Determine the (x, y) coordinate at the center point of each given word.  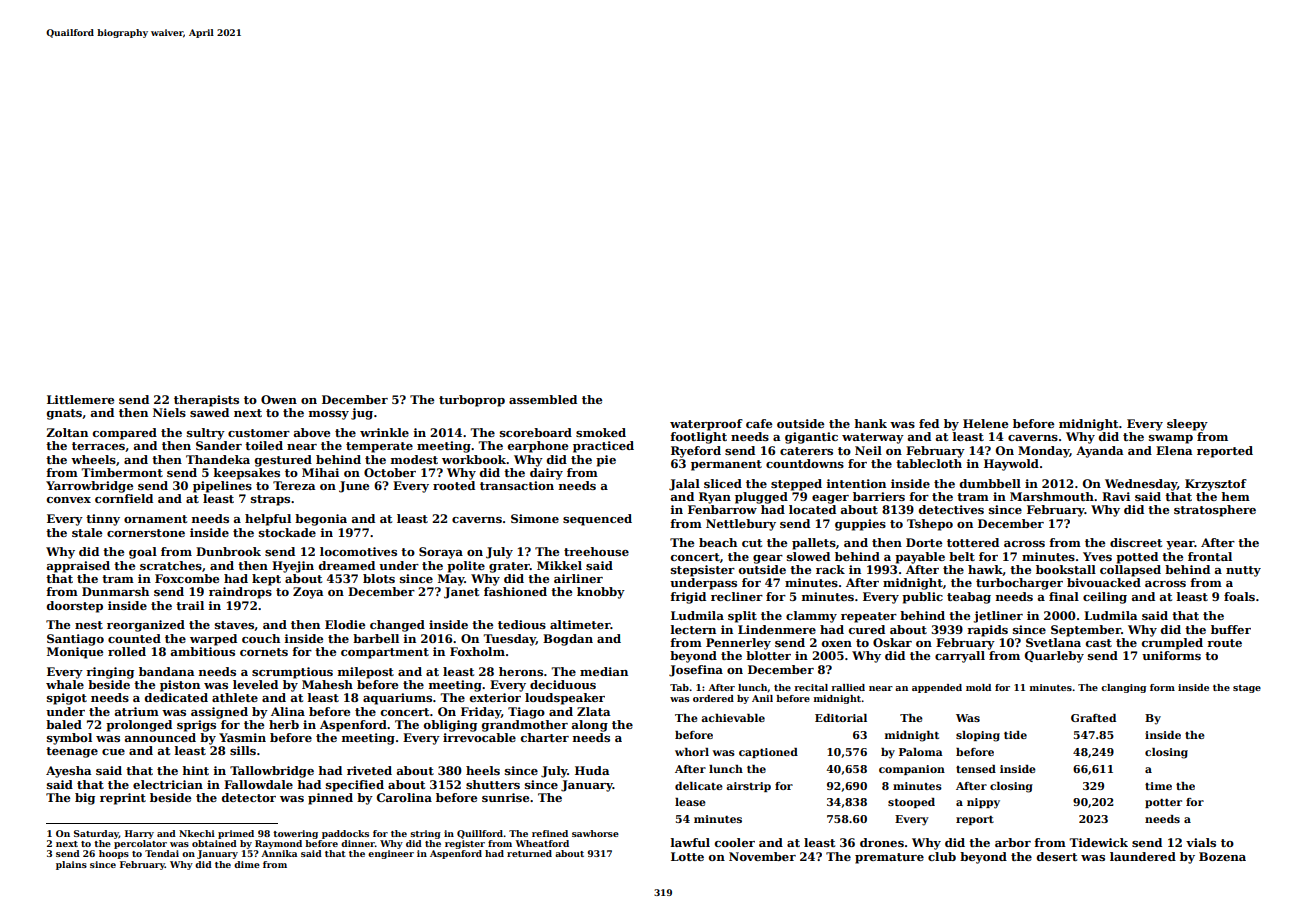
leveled (255, 684)
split (742, 617)
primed (236, 834)
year (1180, 545)
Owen (279, 399)
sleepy (1187, 425)
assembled (543, 399)
